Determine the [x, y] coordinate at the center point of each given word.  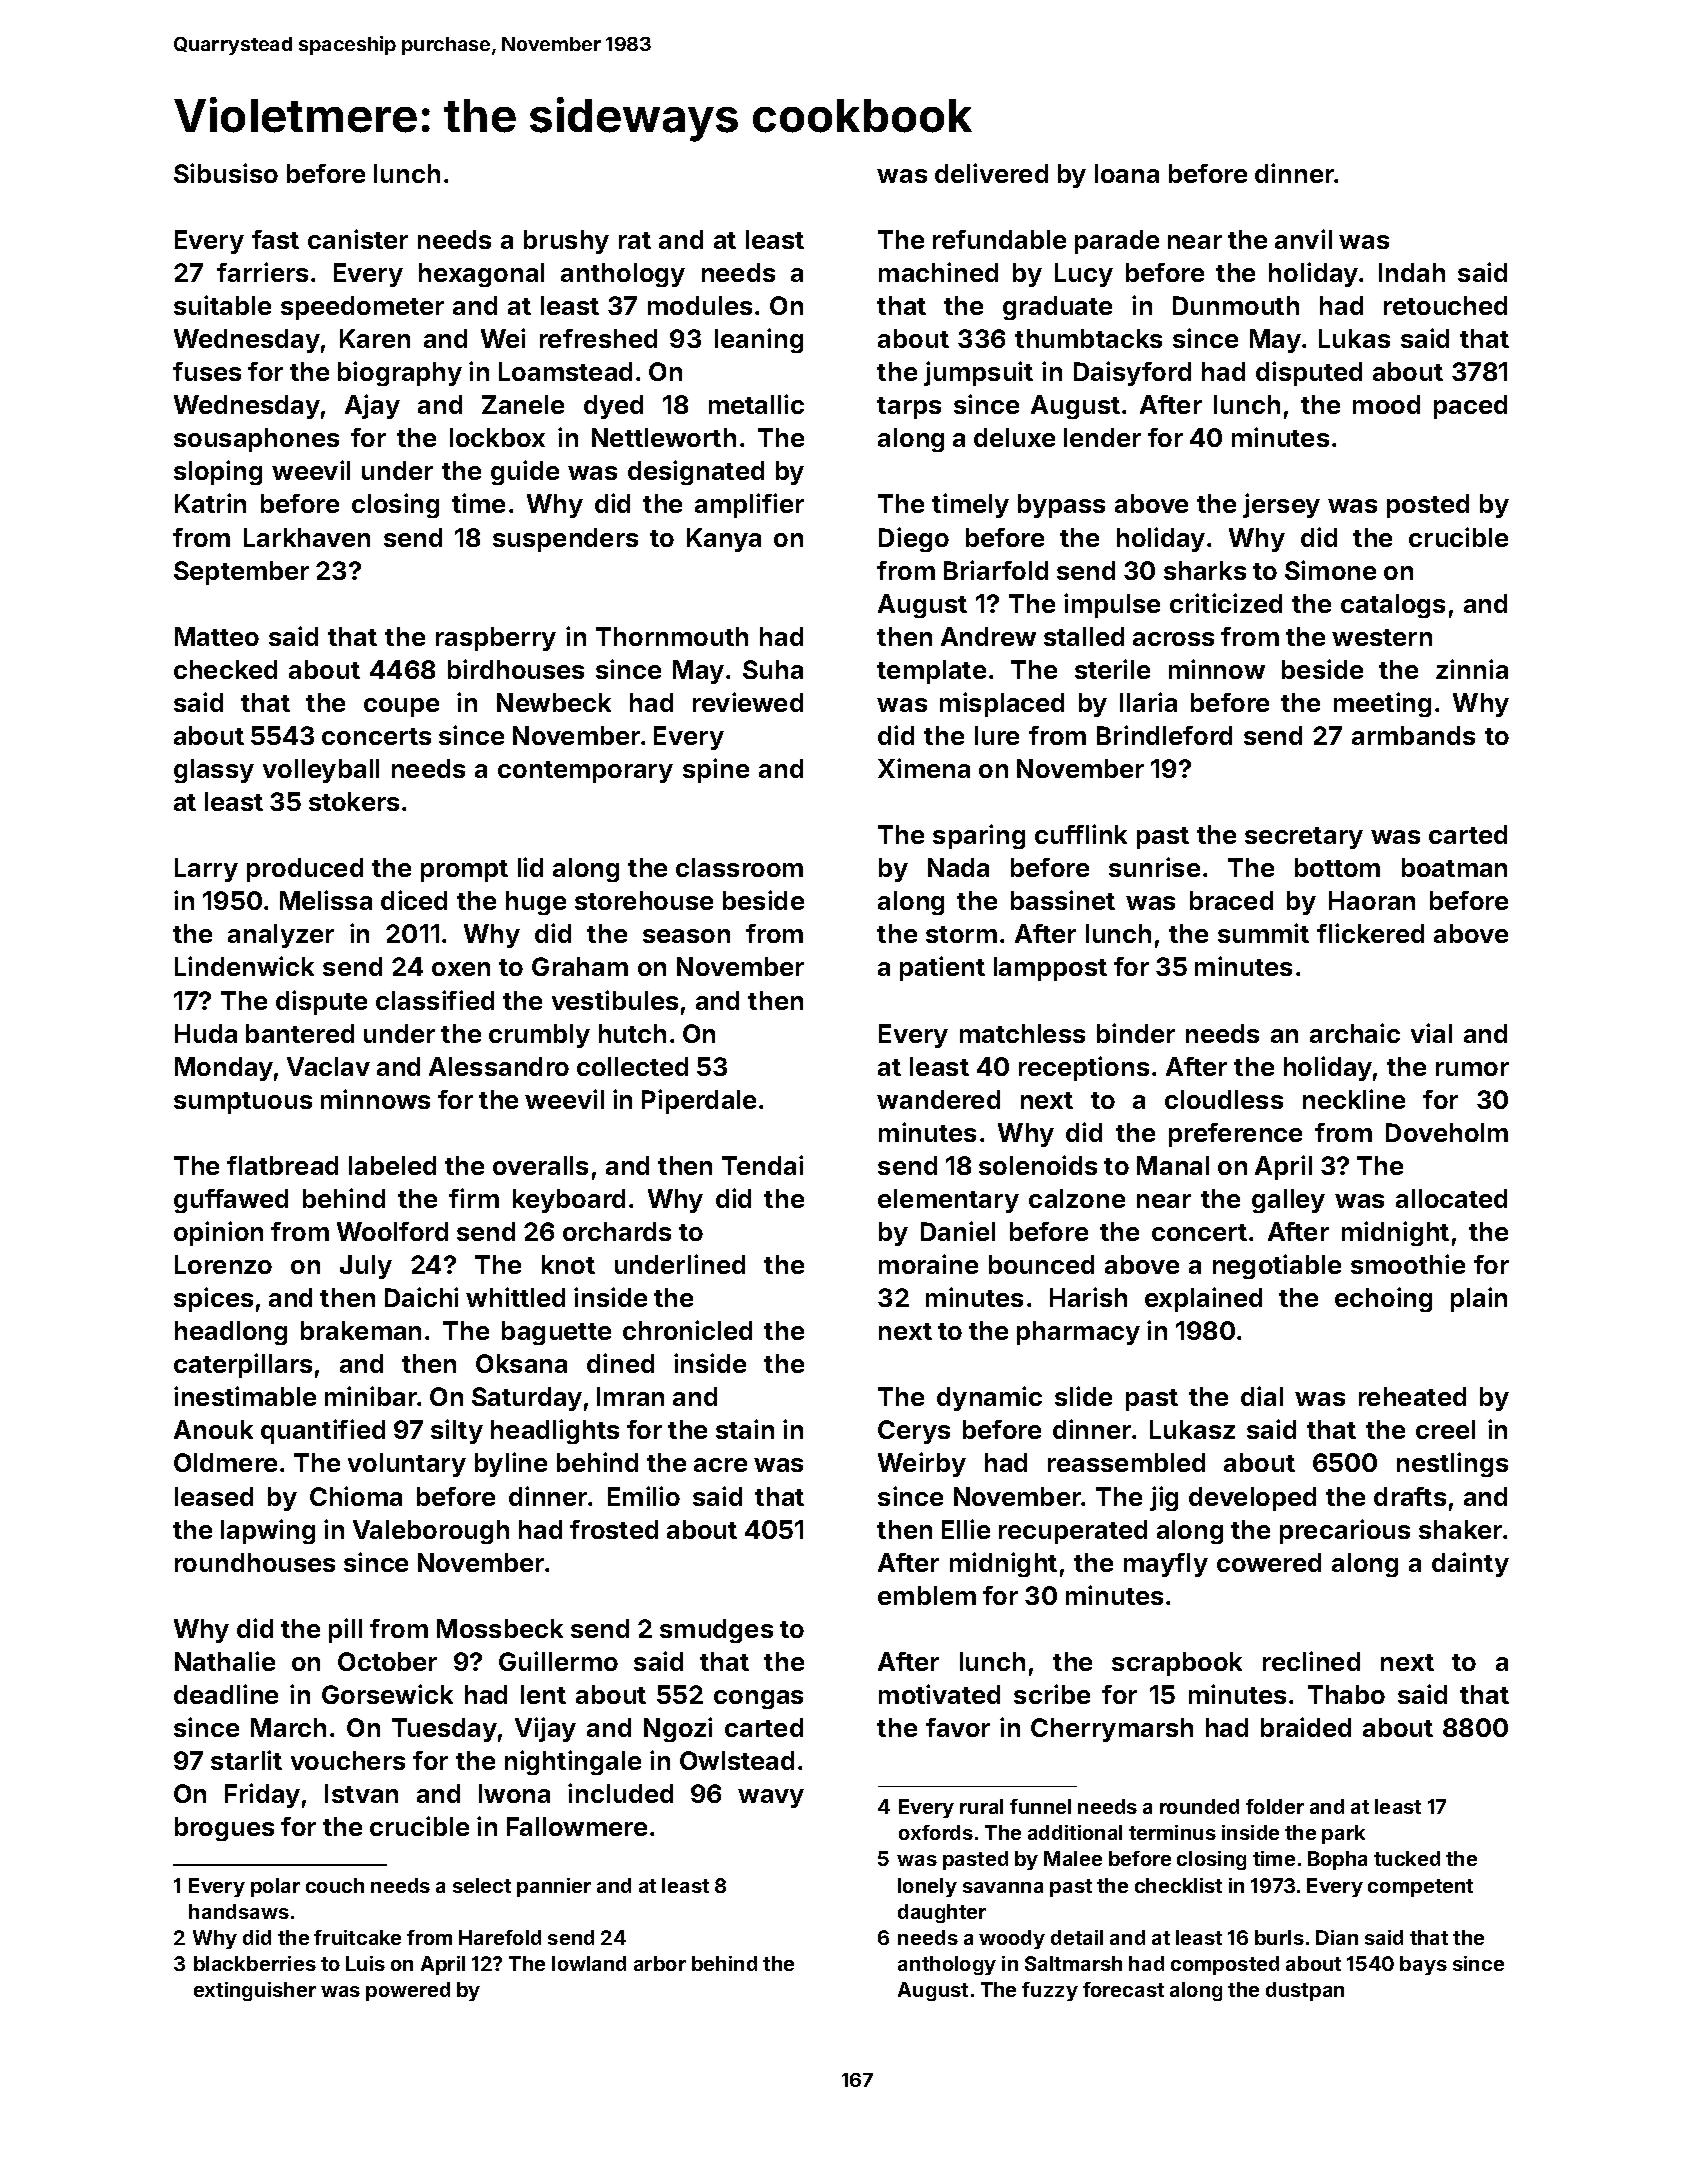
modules [700, 305]
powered [408, 1991]
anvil [1303, 239]
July [366, 1267]
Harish [1088, 1297]
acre [720, 1465]
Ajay [372, 406]
